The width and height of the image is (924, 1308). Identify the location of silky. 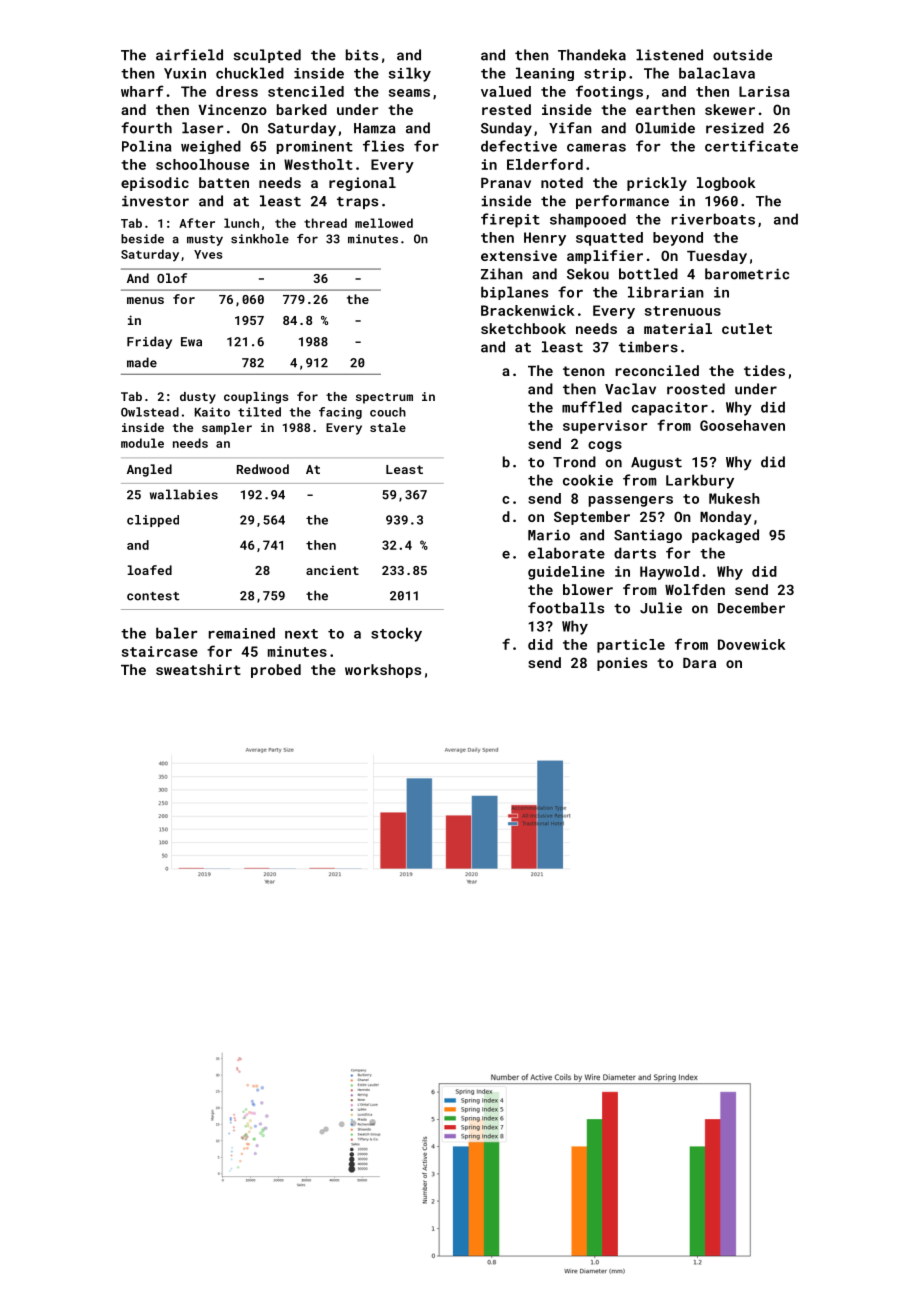
(409, 74).
